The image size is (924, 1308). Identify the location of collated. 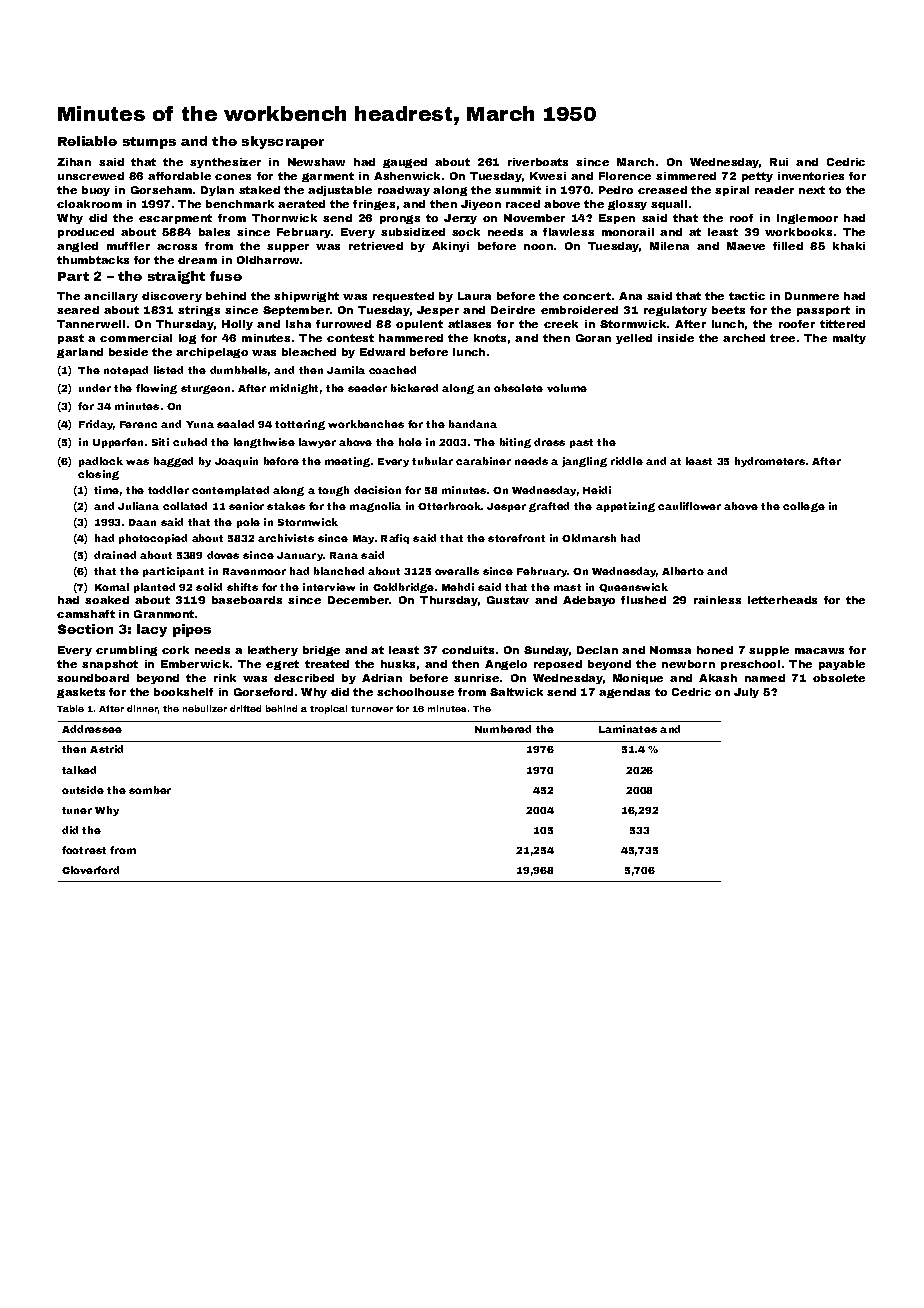
(185, 506).
